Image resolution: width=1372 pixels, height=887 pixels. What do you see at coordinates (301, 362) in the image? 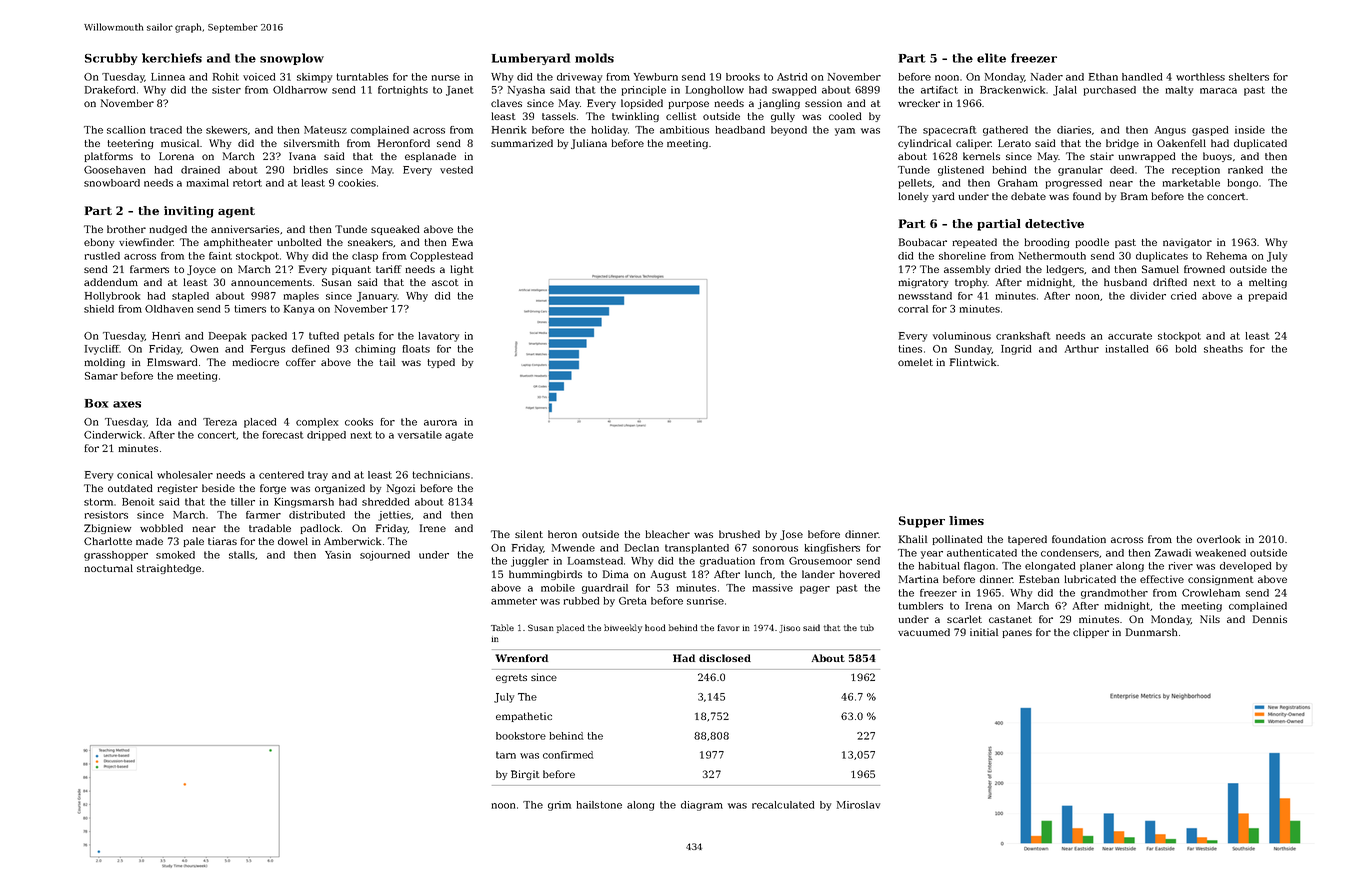
I see `coffer` at bounding box center [301, 362].
